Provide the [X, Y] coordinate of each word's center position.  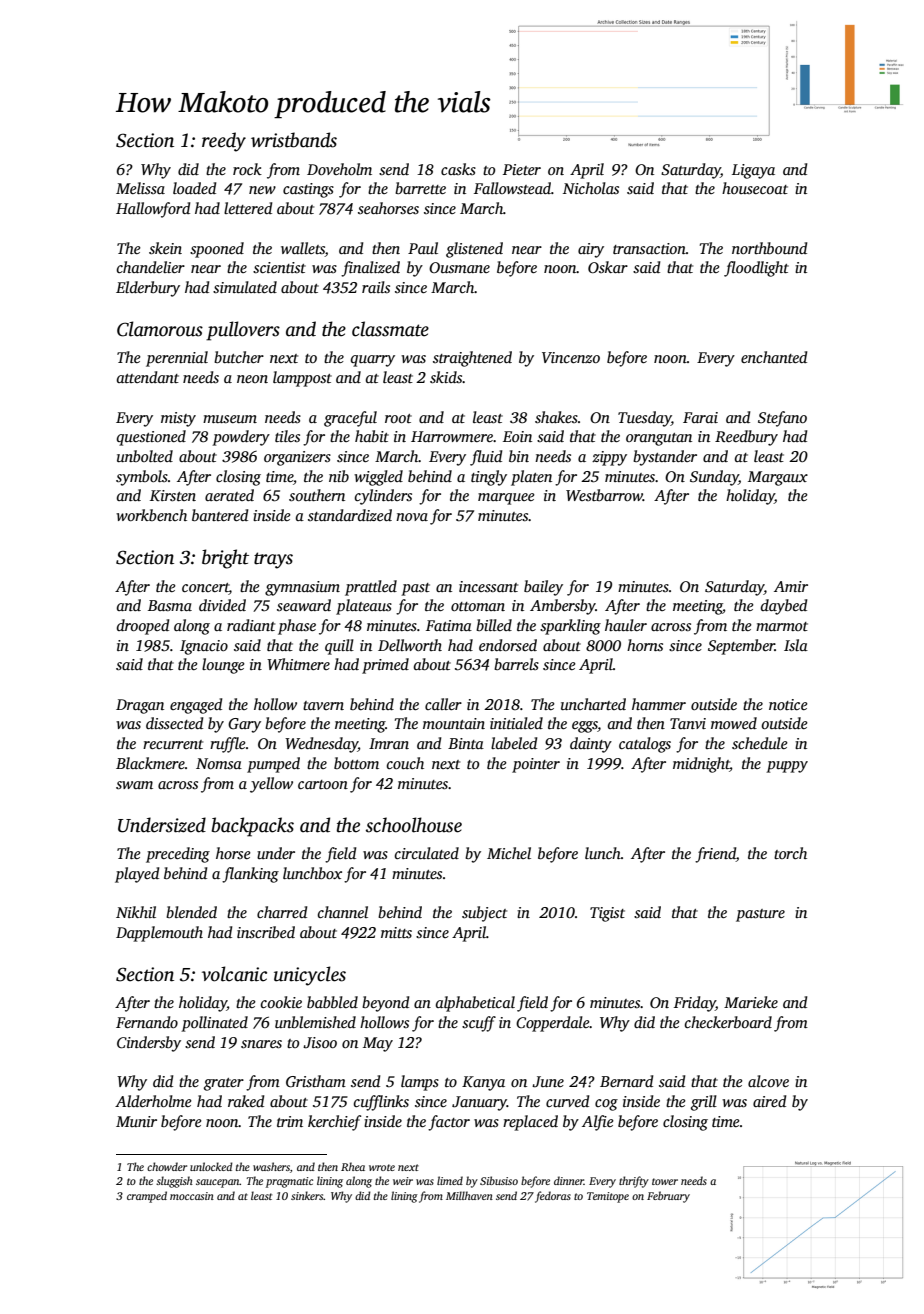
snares [261, 1044]
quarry [372, 361]
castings [308, 190]
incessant [488, 586]
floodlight [756, 269]
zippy [609, 458]
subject [484, 914]
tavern [323, 705]
